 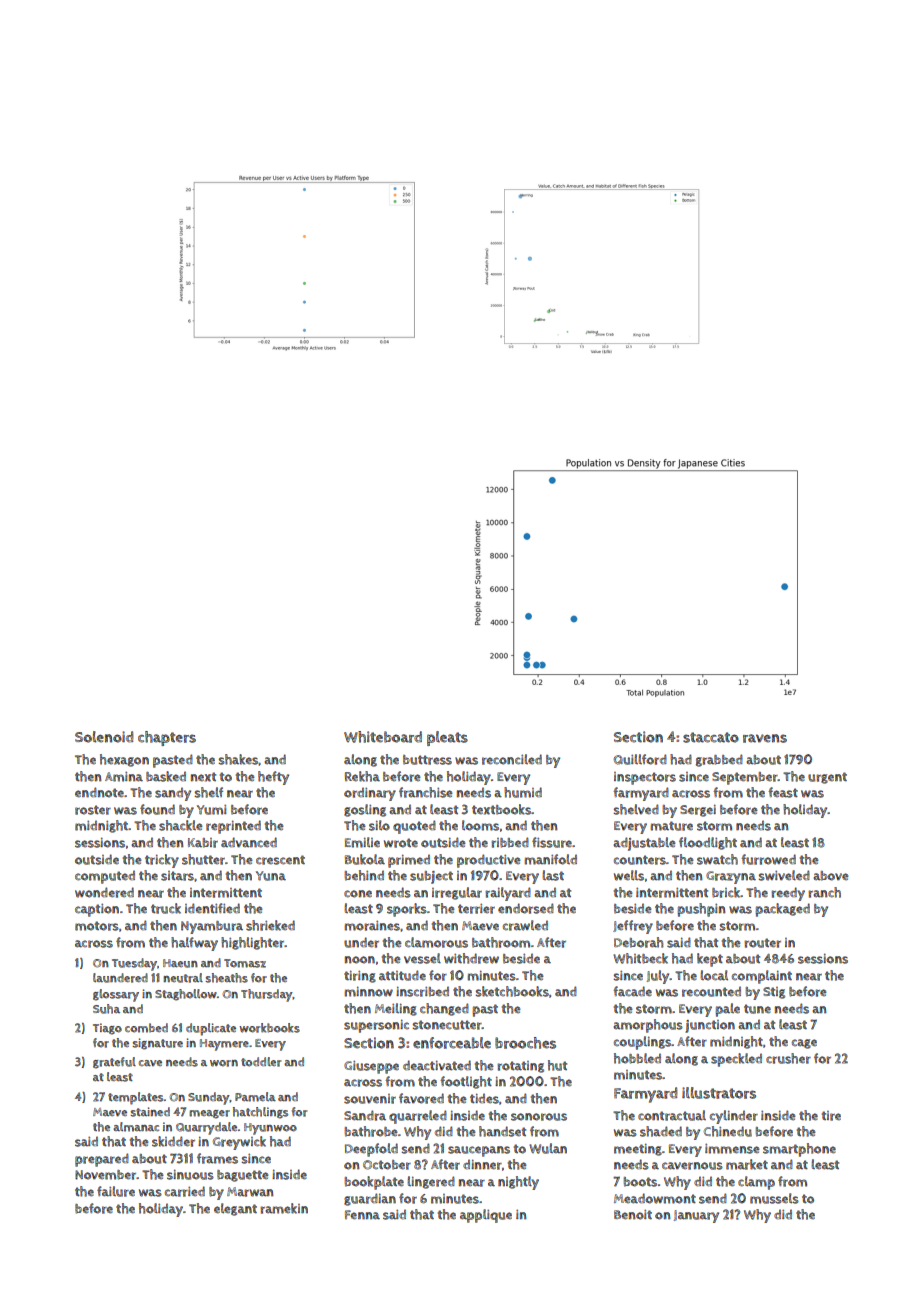 What do you see at coordinates (774, 993) in the image?
I see `Stig` at bounding box center [774, 993].
